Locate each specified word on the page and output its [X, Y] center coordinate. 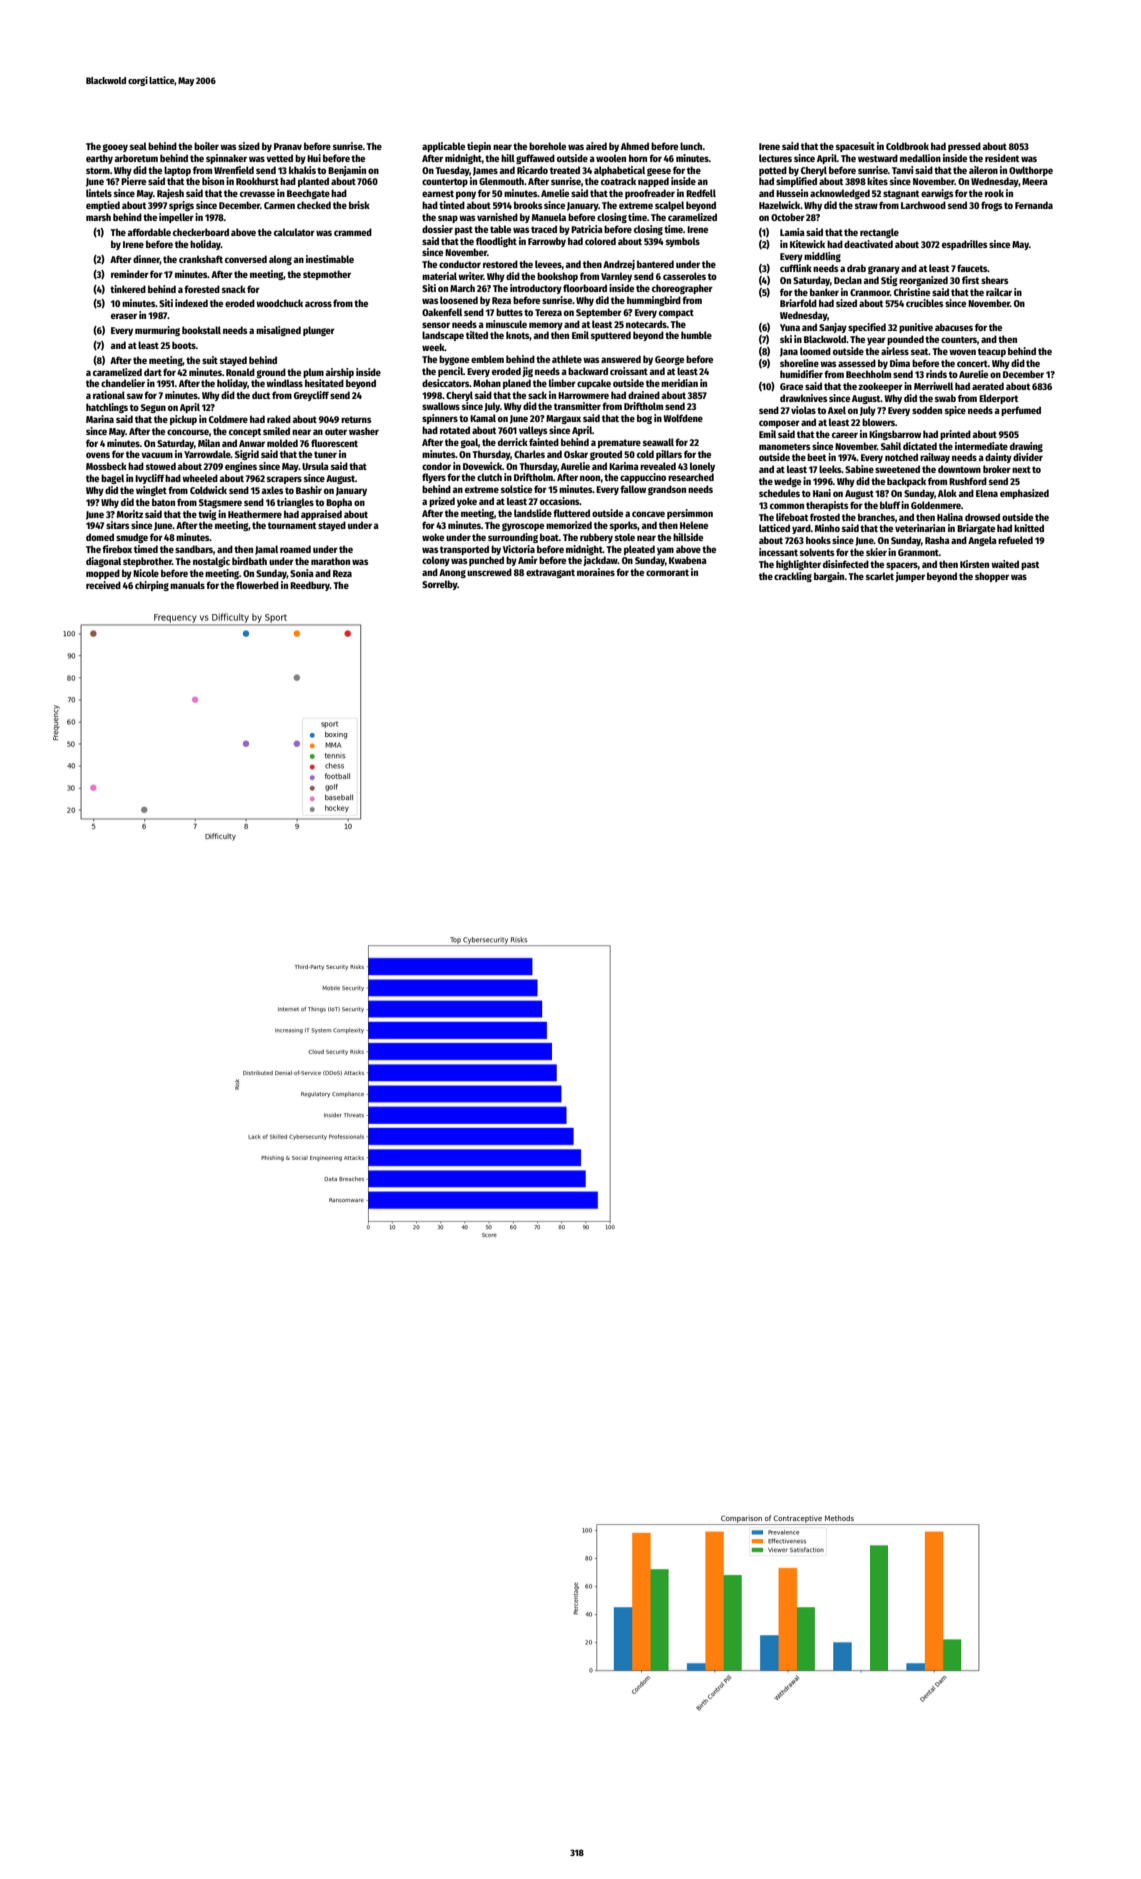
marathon [330, 561]
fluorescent [334, 443]
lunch [691, 146]
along [280, 260]
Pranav [288, 146]
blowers [878, 422]
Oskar [576, 454]
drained [644, 395]
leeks [830, 469]
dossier [437, 229]
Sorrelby [440, 585]
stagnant [901, 194]
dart [153, 372]
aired [596, 146]
